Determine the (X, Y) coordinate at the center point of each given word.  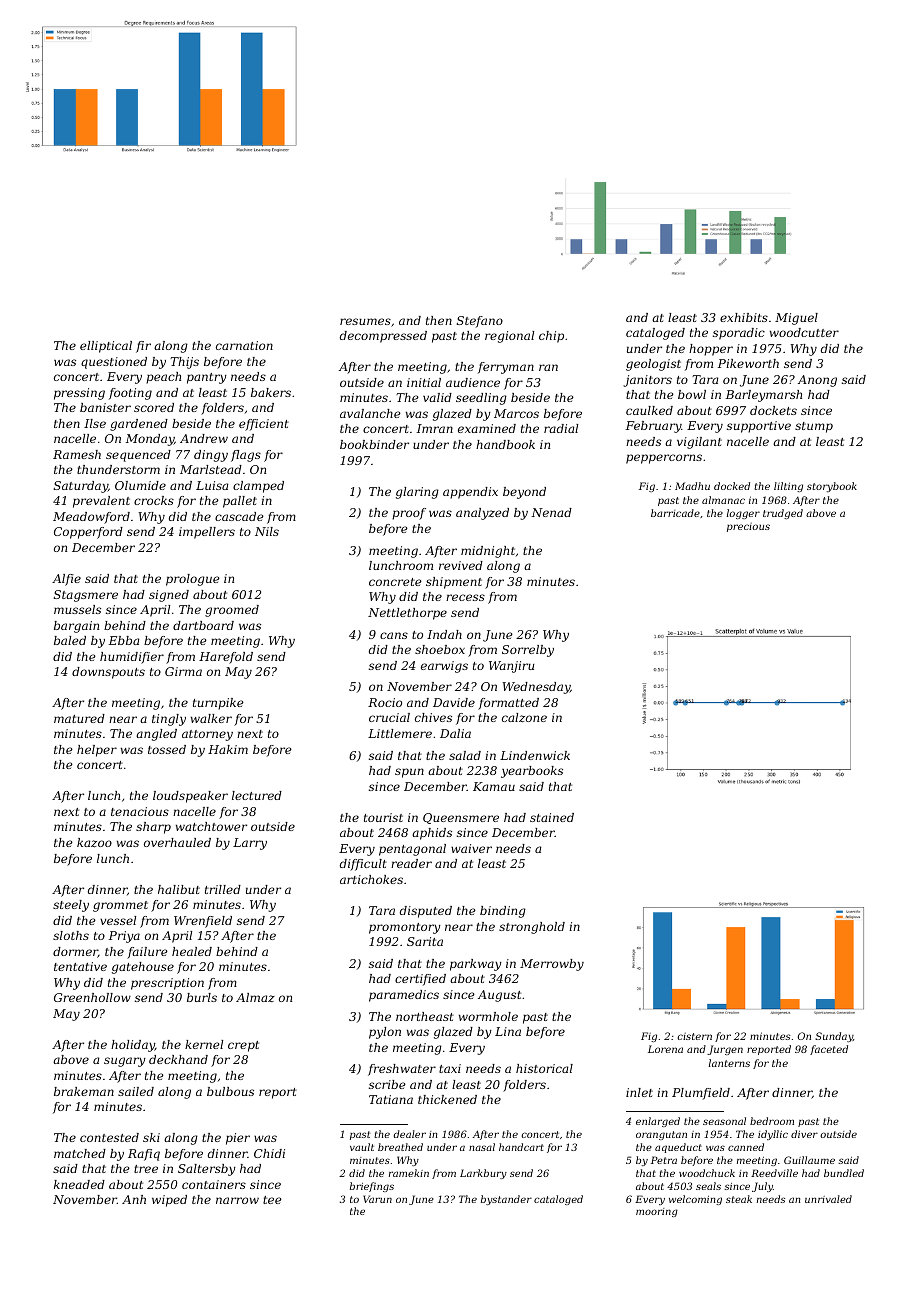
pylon (385, 1033)
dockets (773, 410)
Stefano (480, 322)
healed (192, 951)
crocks (154, 500)
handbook (505, 444)
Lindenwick (535, 755)
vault (362, 1147)
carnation (244, 345)
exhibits (744, 317)
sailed (136, 1091)
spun (409, 773)
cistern (694, 1036)
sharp (153, 828)
